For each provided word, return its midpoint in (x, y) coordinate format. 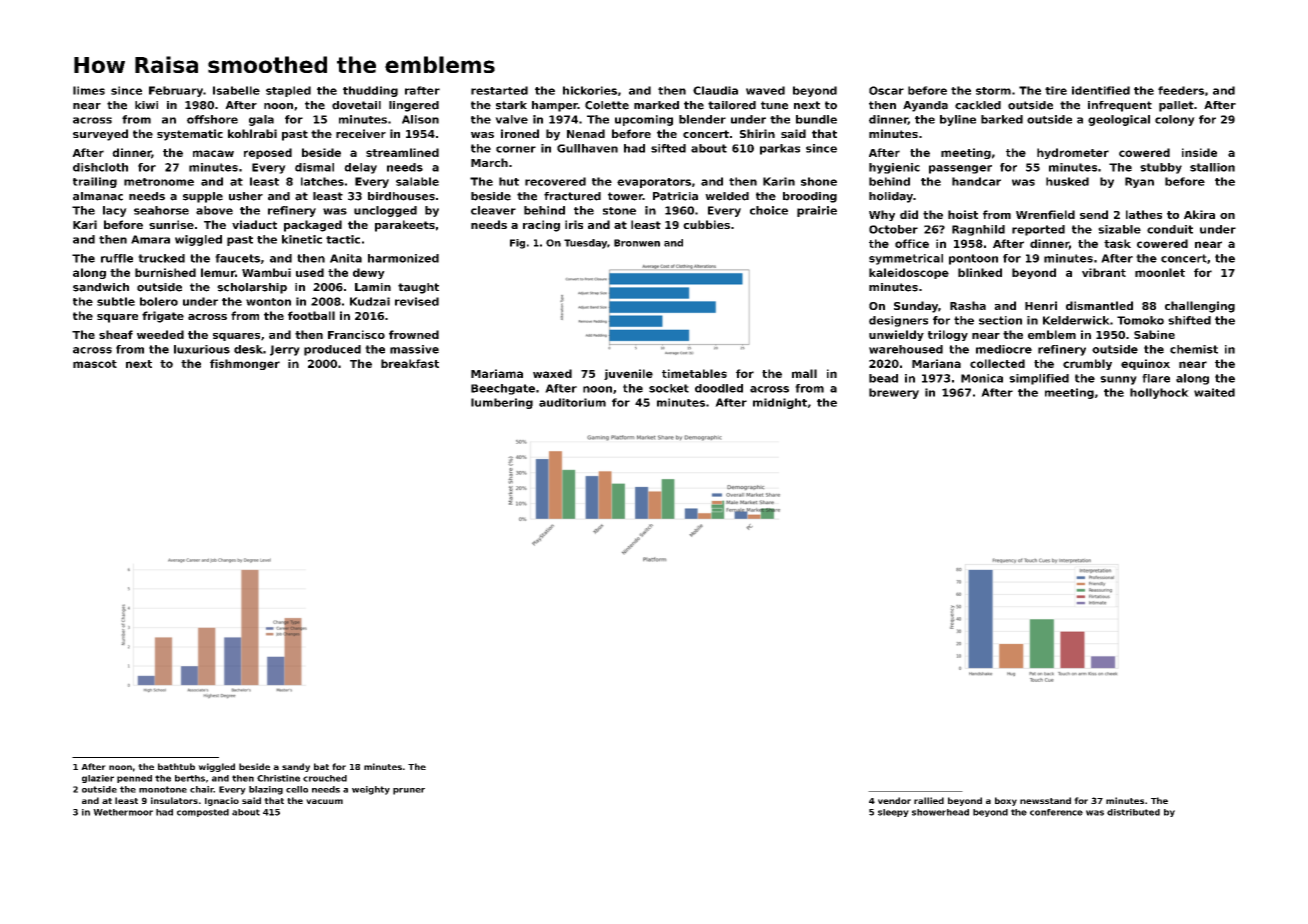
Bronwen (637, 243)
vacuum (324, 801)
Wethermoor (123, 812)
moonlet (1160, 272)
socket (669, 388)
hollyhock (1159, 393)
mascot (95, 364)
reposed (268, 153)
